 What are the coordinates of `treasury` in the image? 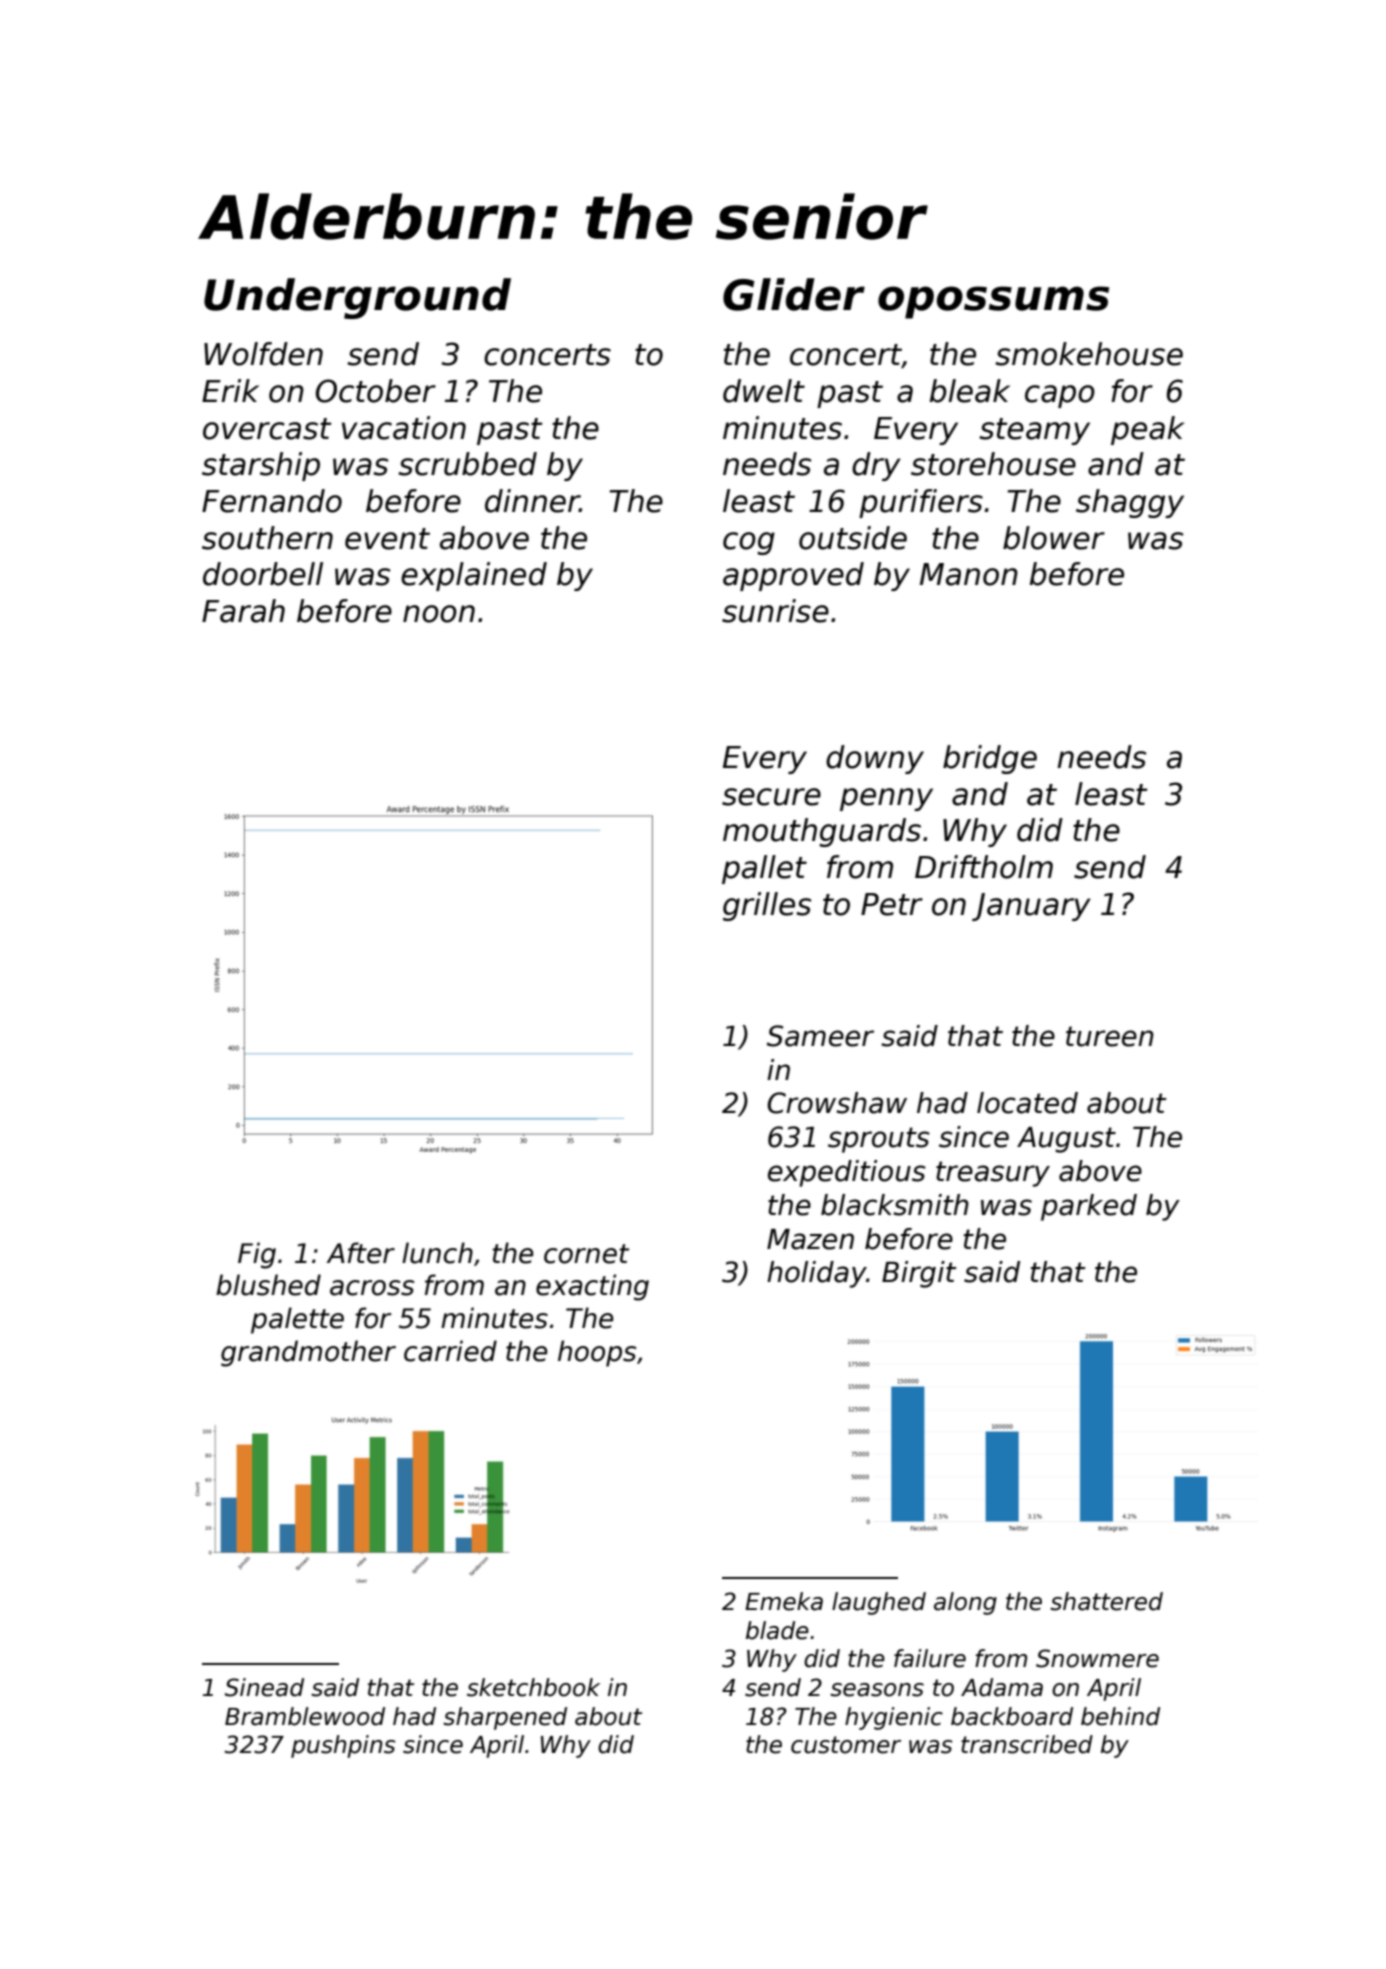 It's located at (993, 1174).
